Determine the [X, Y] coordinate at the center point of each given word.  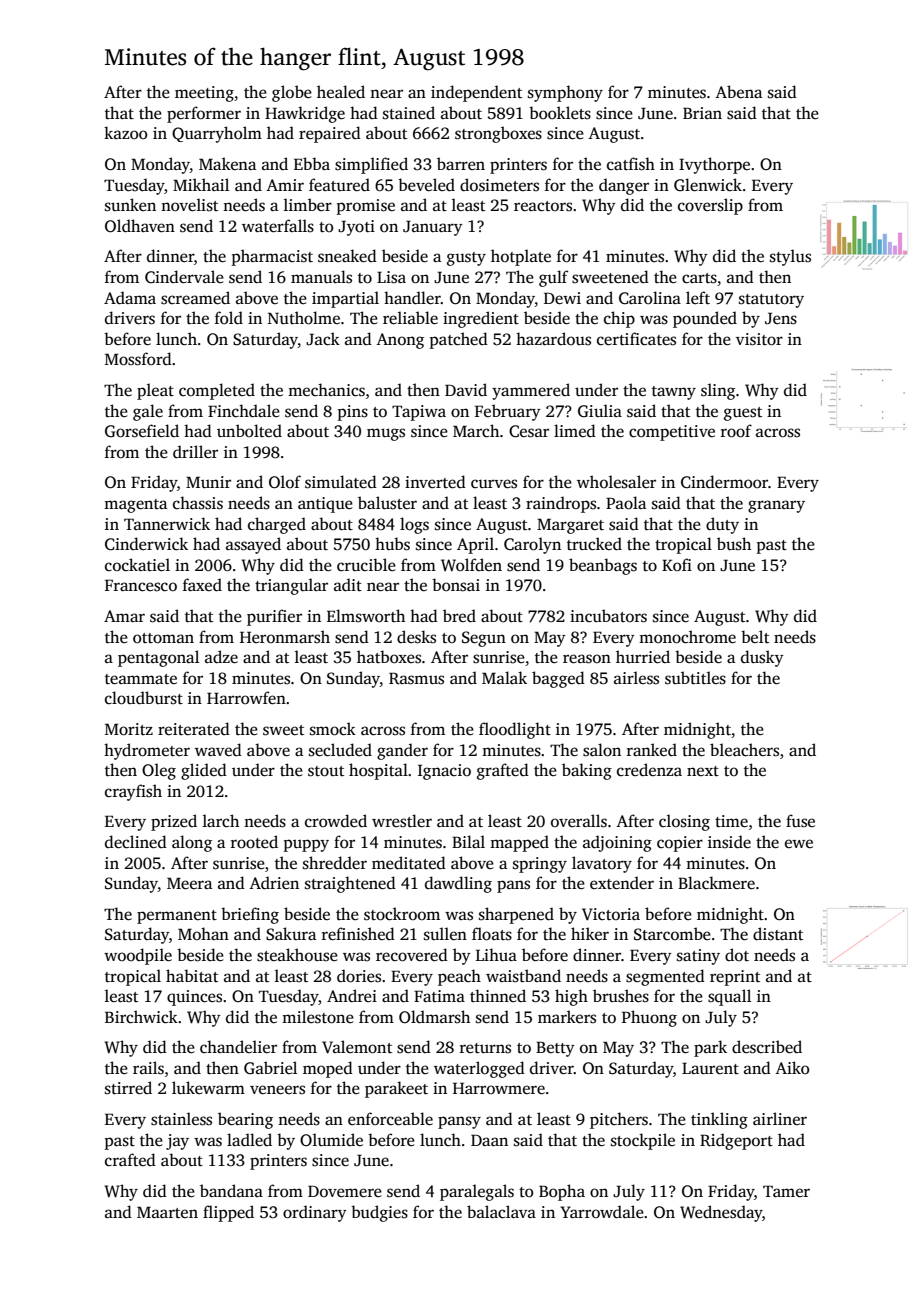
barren [461, 163]
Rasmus [416, 678]
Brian [702, 113]
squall [729, 997]
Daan [489, 1140]
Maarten [167, 1212]
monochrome [687, 637]
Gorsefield [142, 431]
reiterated [194, 728]
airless [636, 678]
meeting [204, 94]
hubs [392, 544]
